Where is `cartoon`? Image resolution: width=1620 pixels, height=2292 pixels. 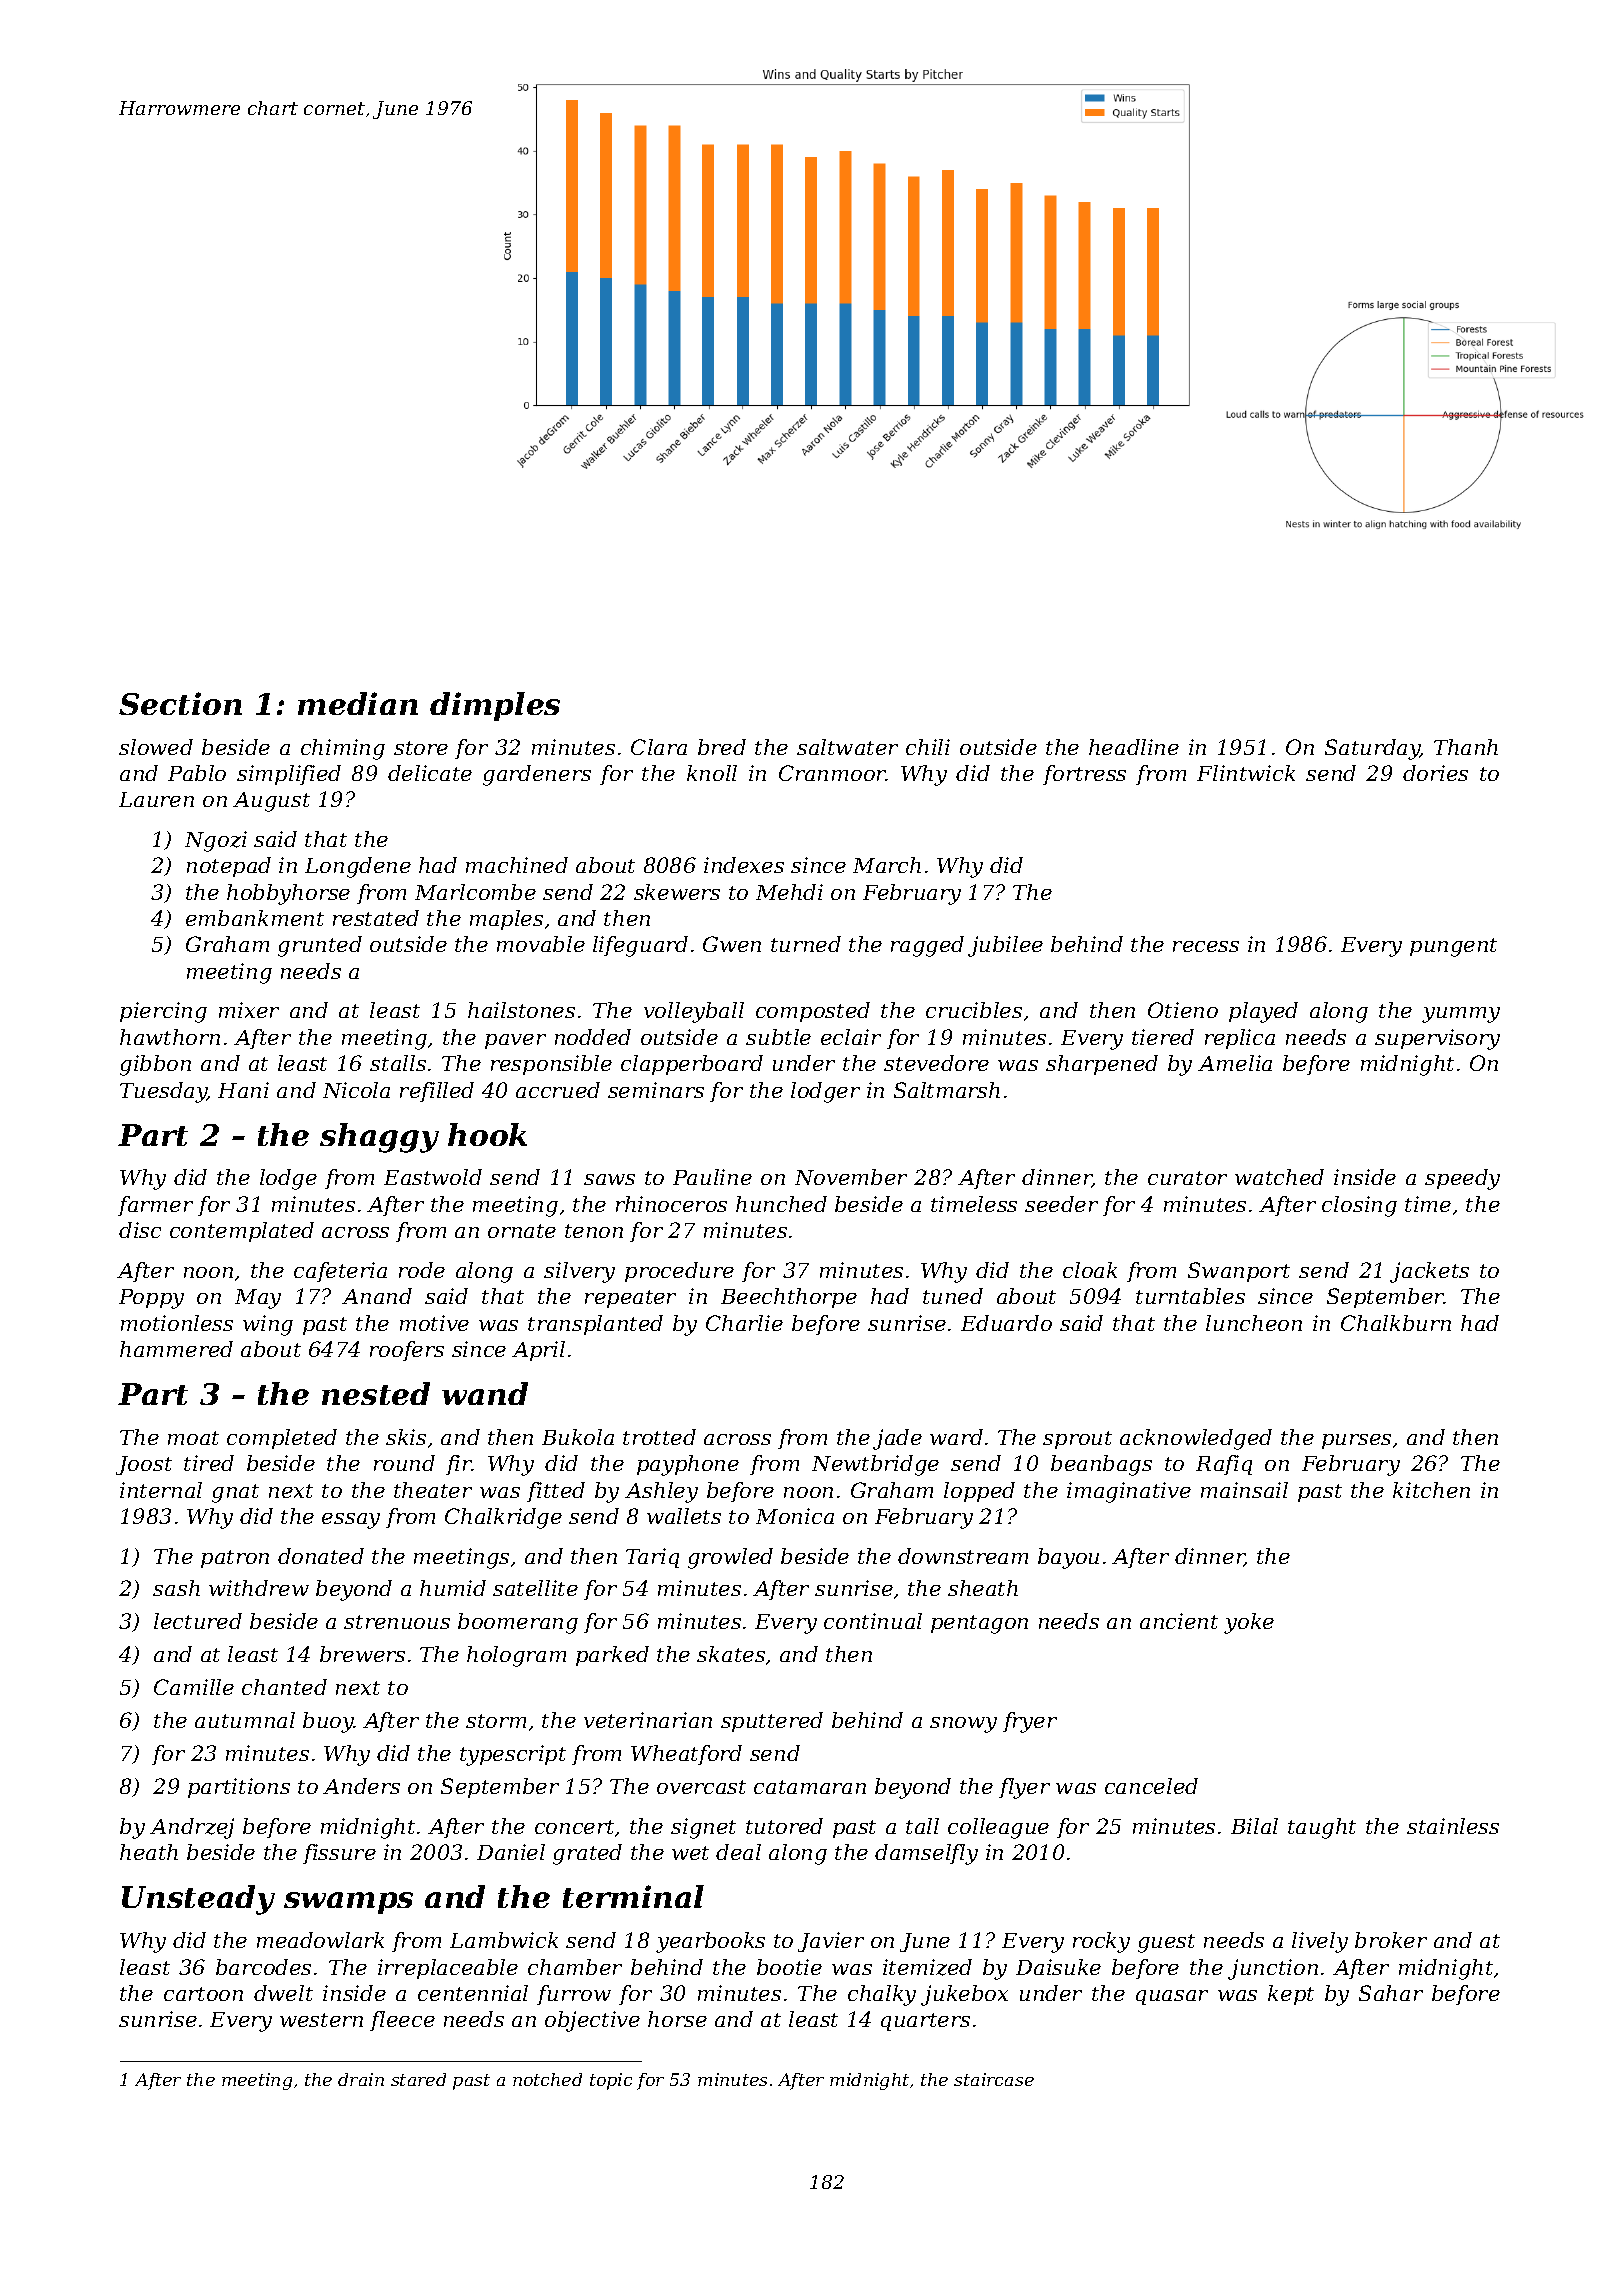
cartoon is located at coordinates (203, 1994).
